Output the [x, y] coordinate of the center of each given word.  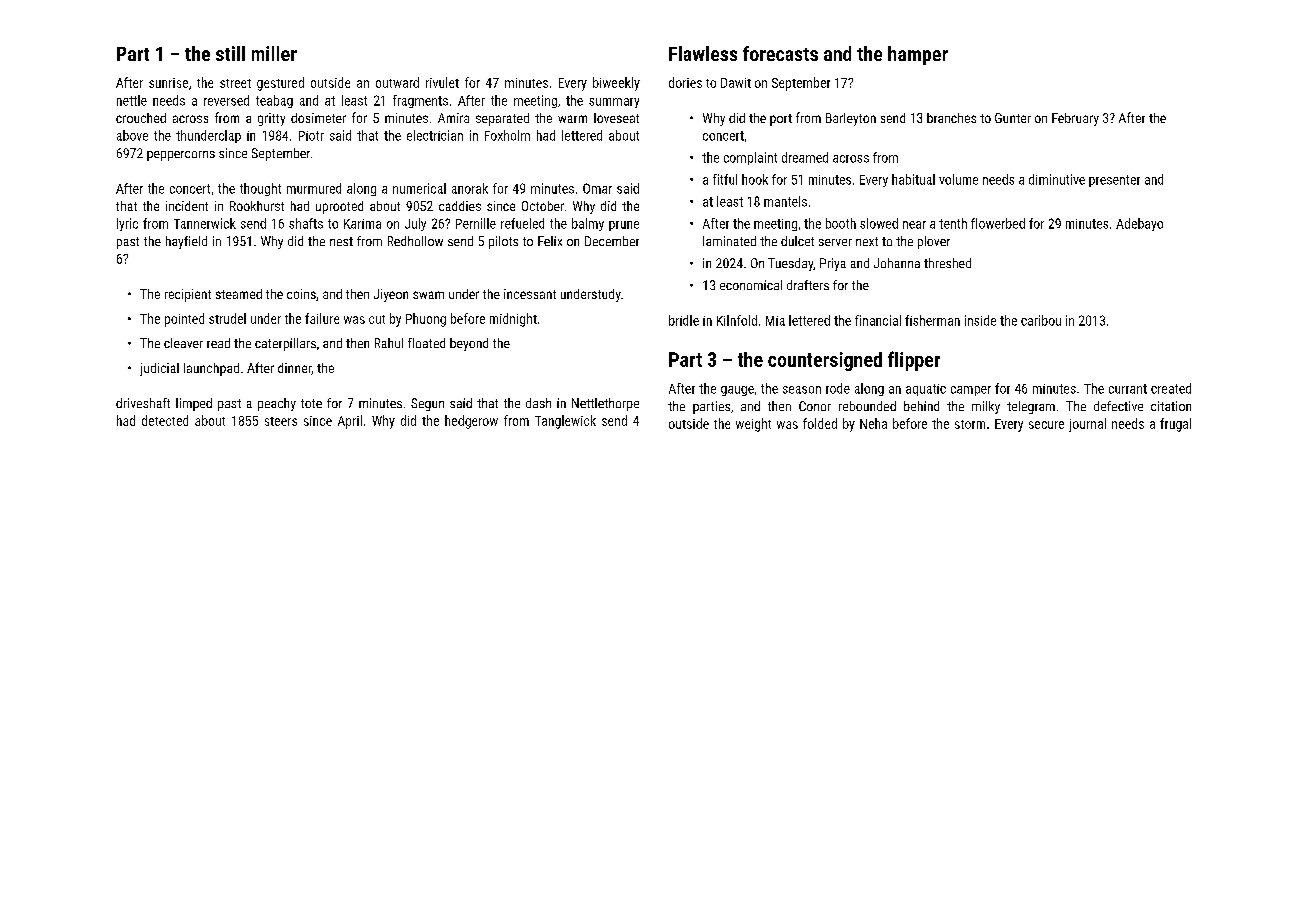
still [230, 53]
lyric [127, 224]
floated [426, 343]
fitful [725, 179]
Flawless [703, 53]
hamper [918, 55]
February [1075, 119]
